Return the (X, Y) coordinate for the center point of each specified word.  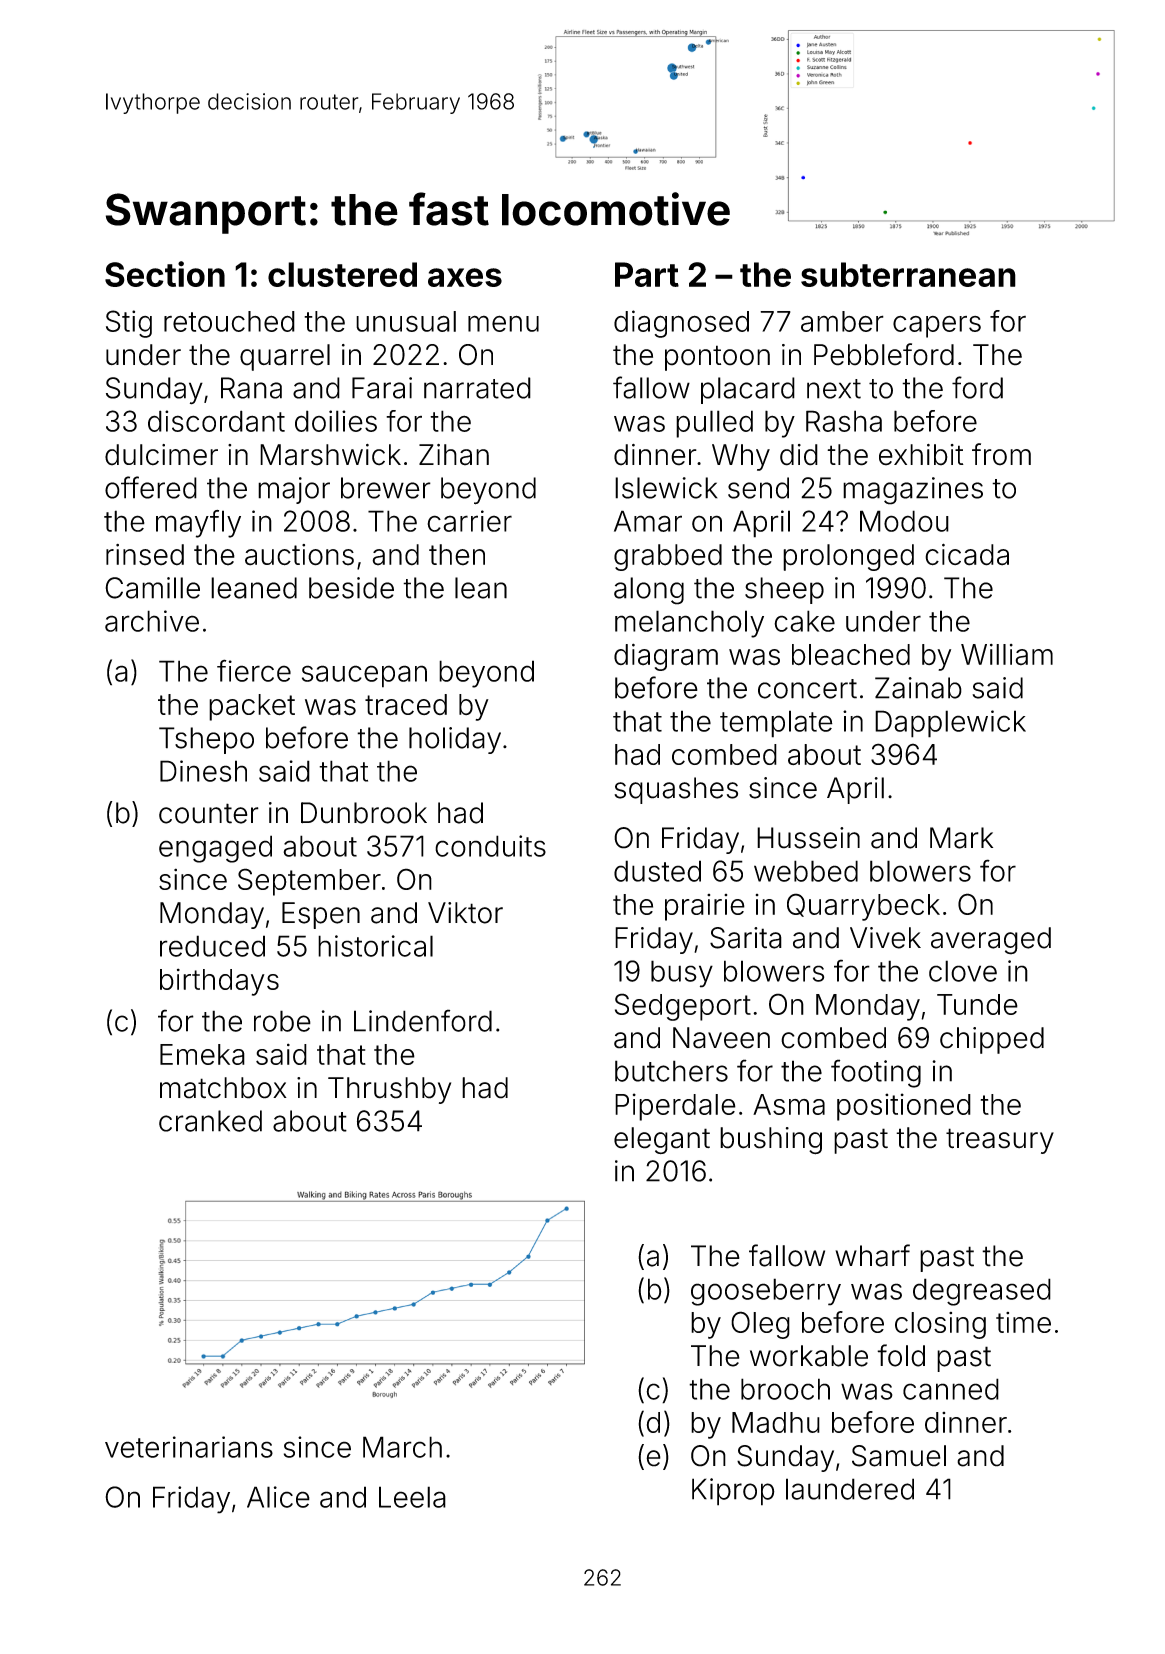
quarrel (285, 357)
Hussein (808, 838)
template (776, 724)
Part (647, 274)
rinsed (145, 555)
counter (209, 813)
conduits (490, 846)
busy (682, 974)
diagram (666, 657)
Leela (412, 1497)
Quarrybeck (863, 907)
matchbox (223, 1088)
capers (937, 326)
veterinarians (189, 1447)
